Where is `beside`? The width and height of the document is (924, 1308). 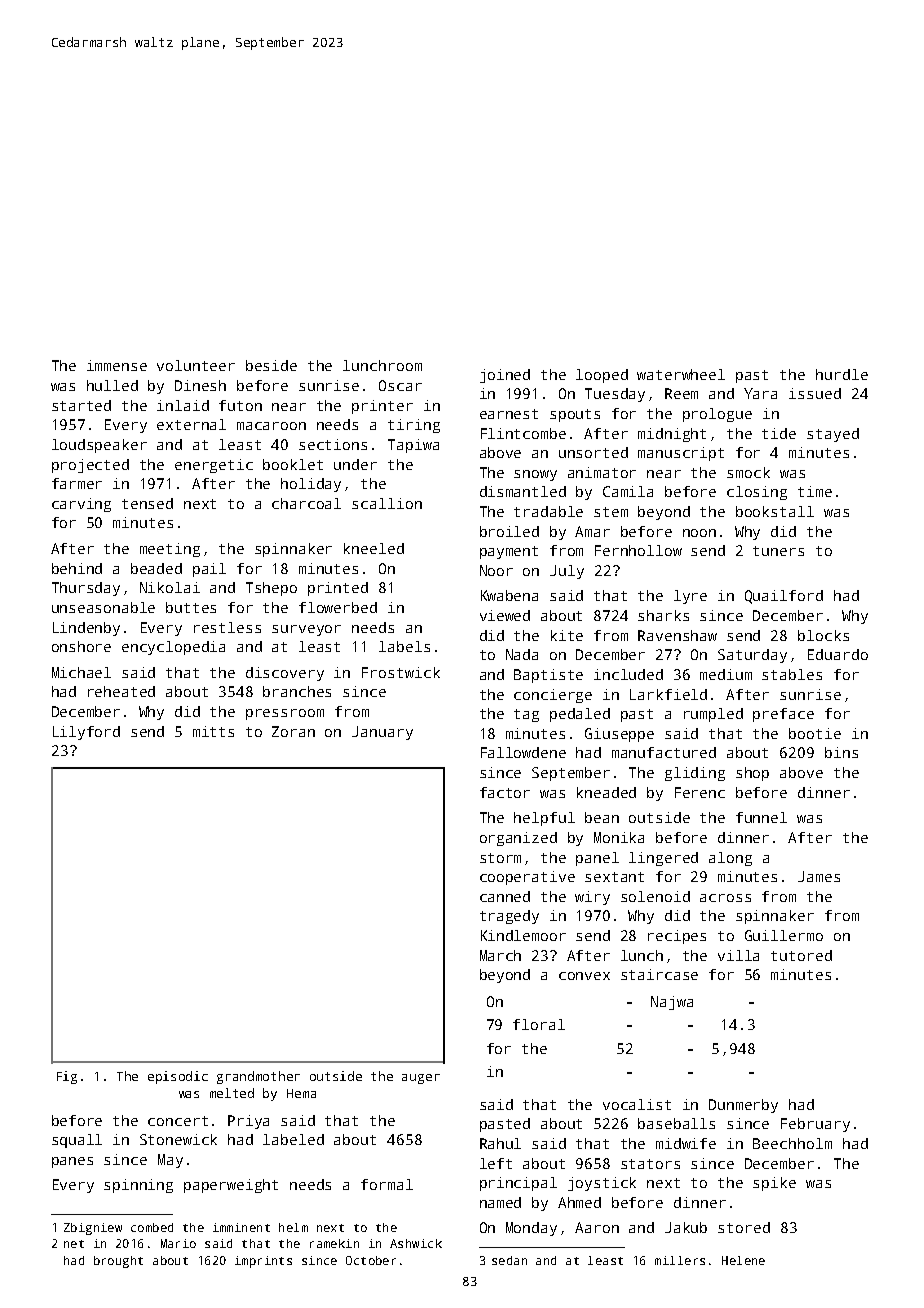 beside is located at coordinates (271, 365).
